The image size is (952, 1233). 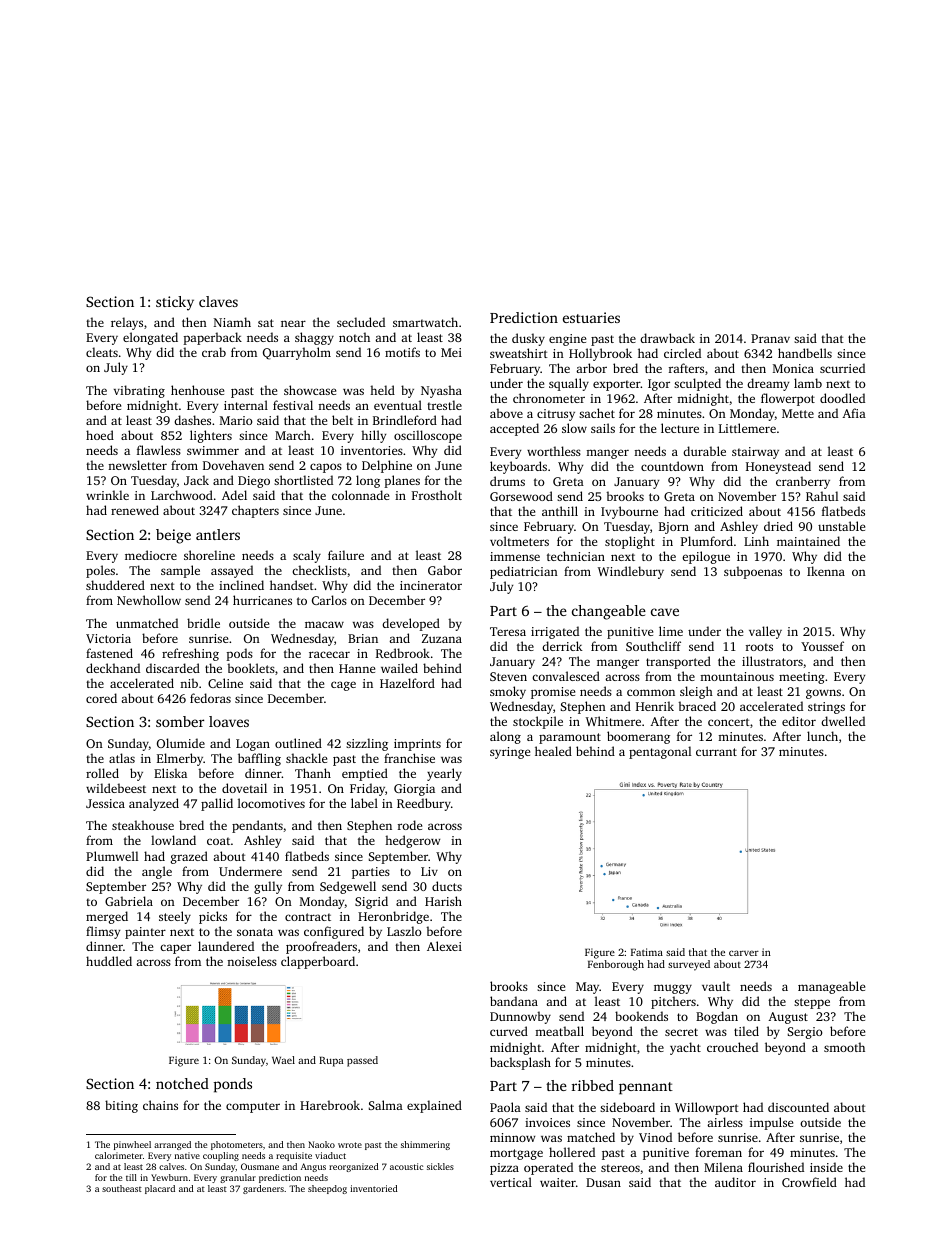 What do you see at coordinates (122, 1188) in the image?
I see `southeast` at bounding box center [122, 1188].
